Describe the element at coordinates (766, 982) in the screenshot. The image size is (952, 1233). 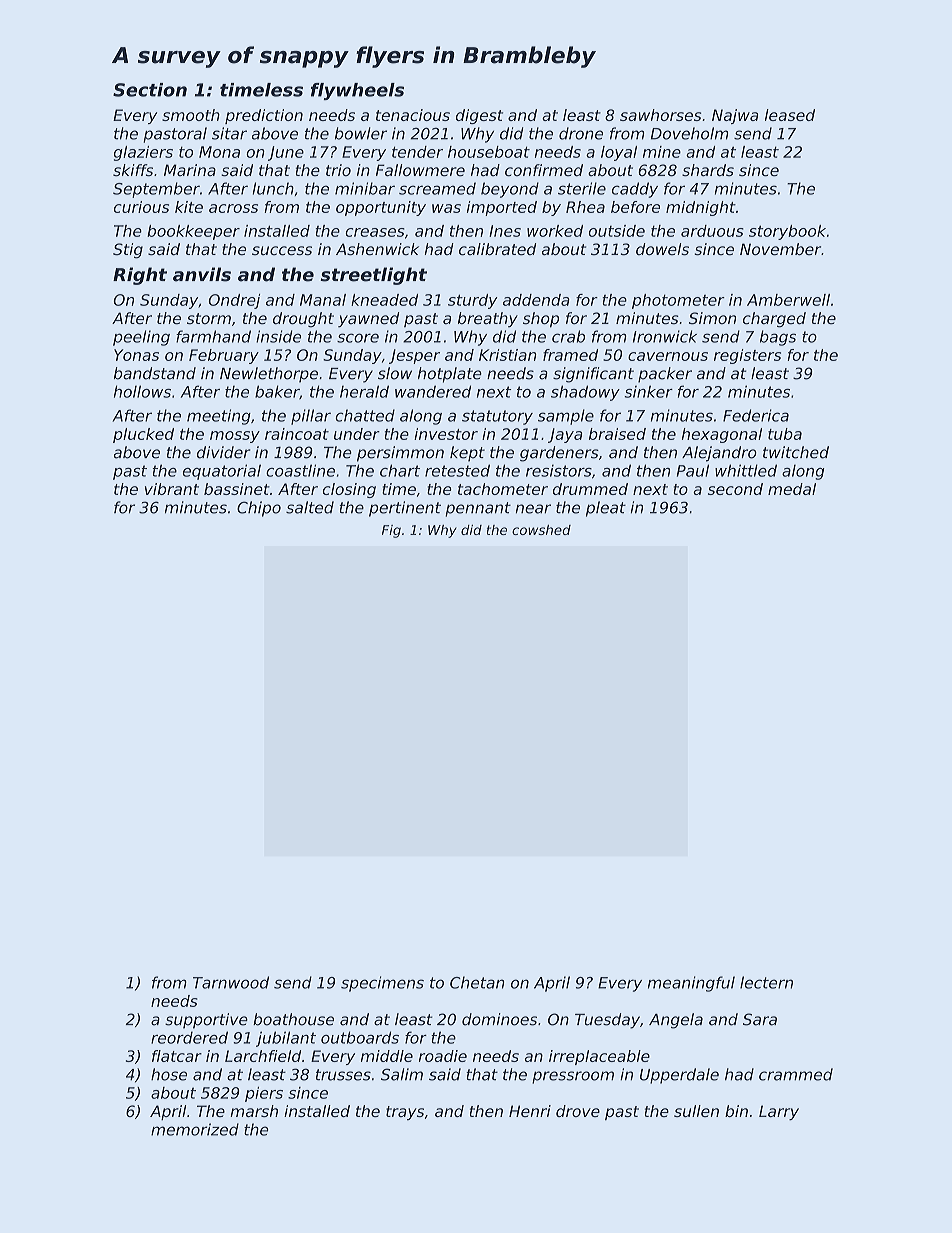
I see `lectern` at that location.
